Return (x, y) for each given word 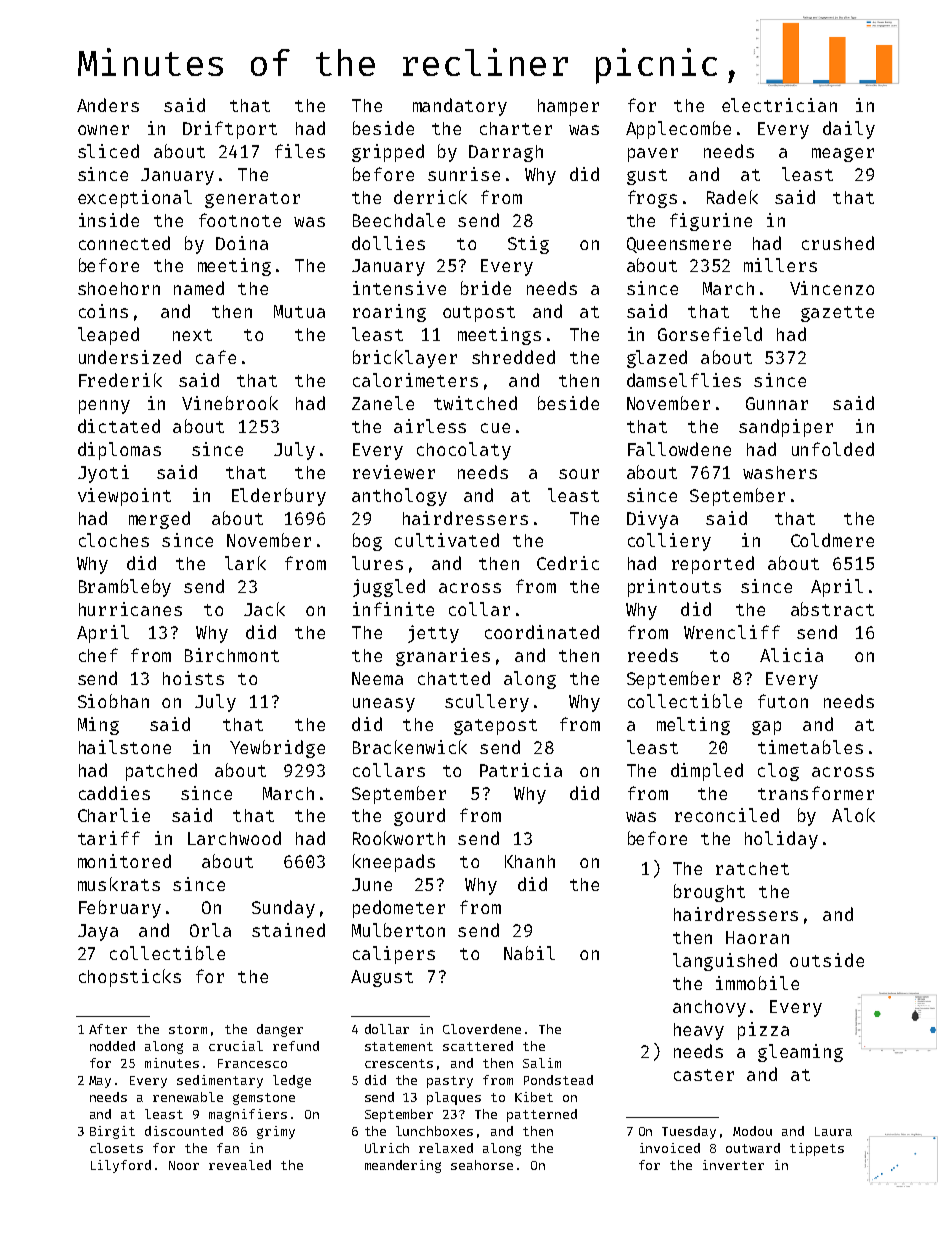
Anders (108, 105)
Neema (377, 678)
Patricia (521, 770)
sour (579, 474)
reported (713, 565)
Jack (264, 609)
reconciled (727, 815)
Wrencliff (732, 632)
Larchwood (234, 838)
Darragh (506, 153)
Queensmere (679, 245)
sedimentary (220, 1081)
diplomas (119, 451)
